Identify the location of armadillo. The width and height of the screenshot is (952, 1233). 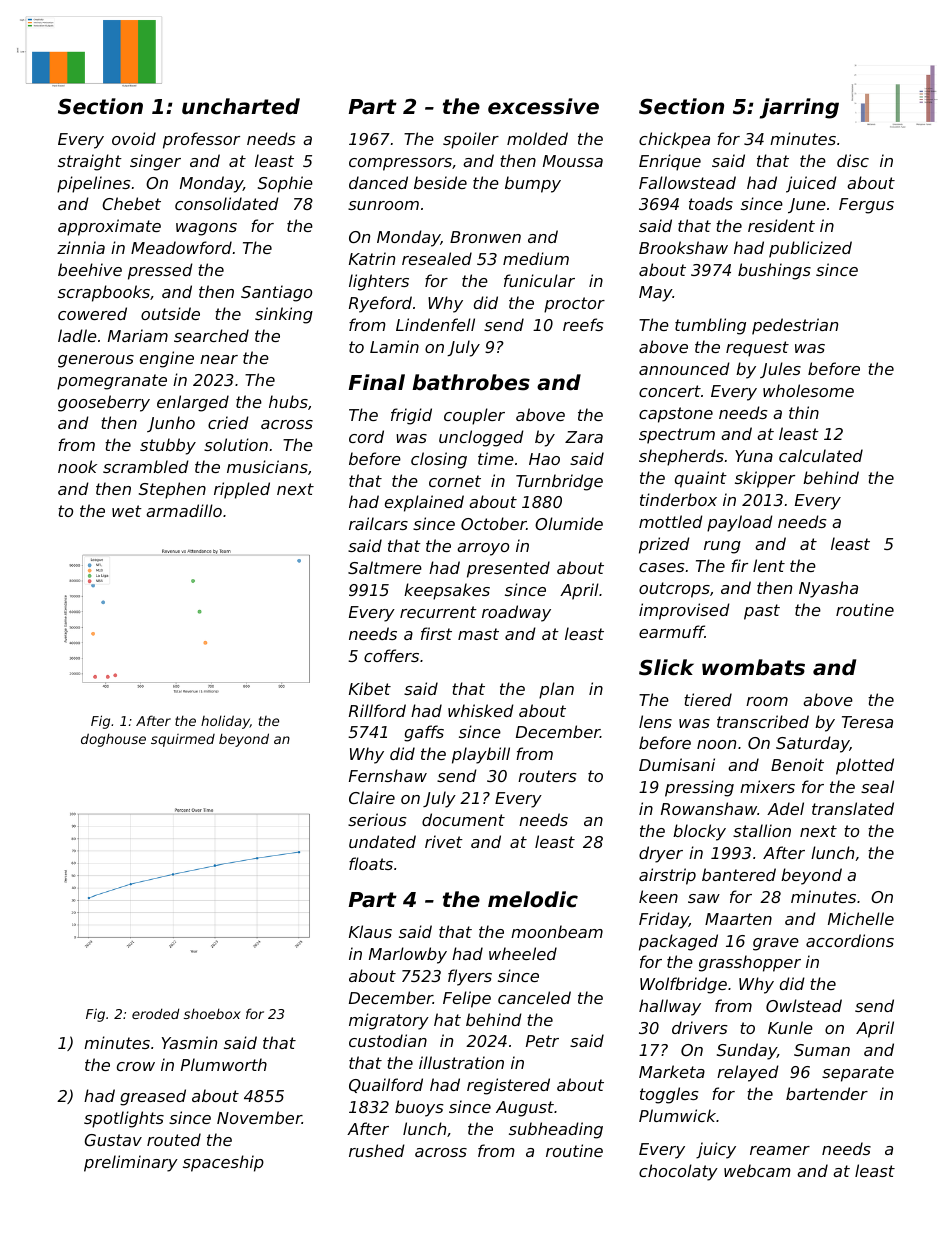
(184, 510).
